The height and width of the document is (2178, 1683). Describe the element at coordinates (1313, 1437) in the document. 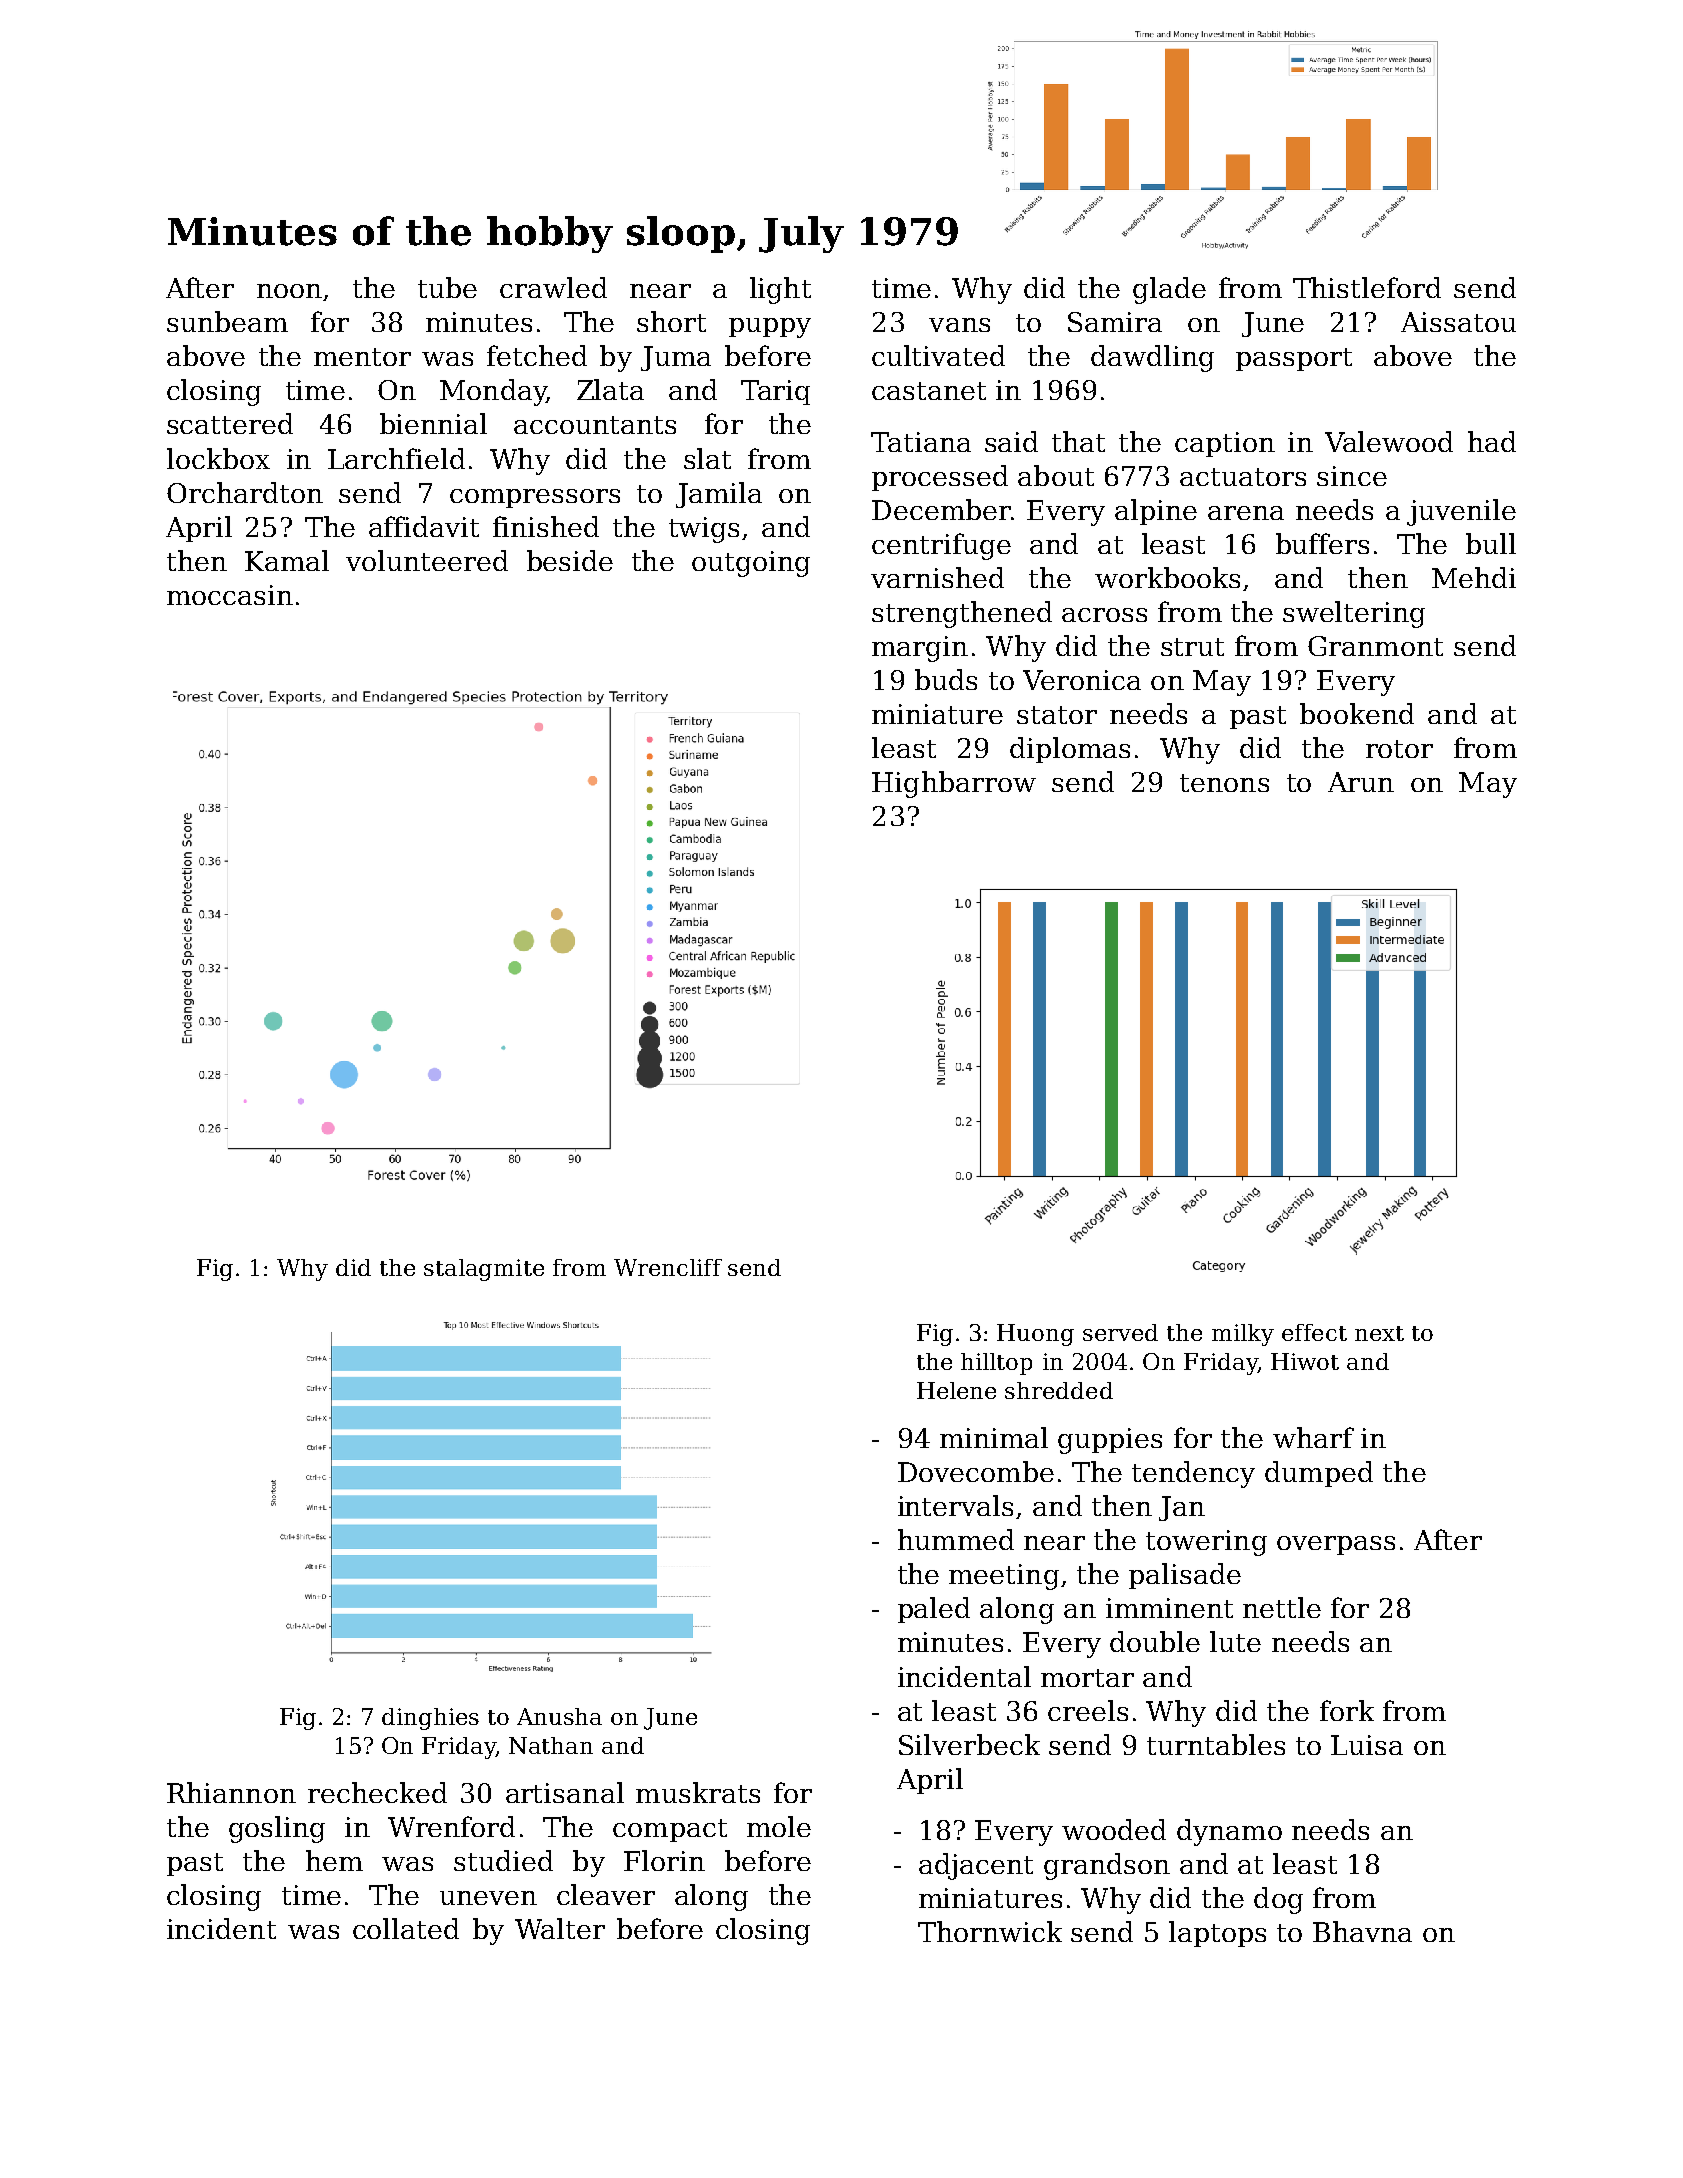

I see `wharf` at that location.
